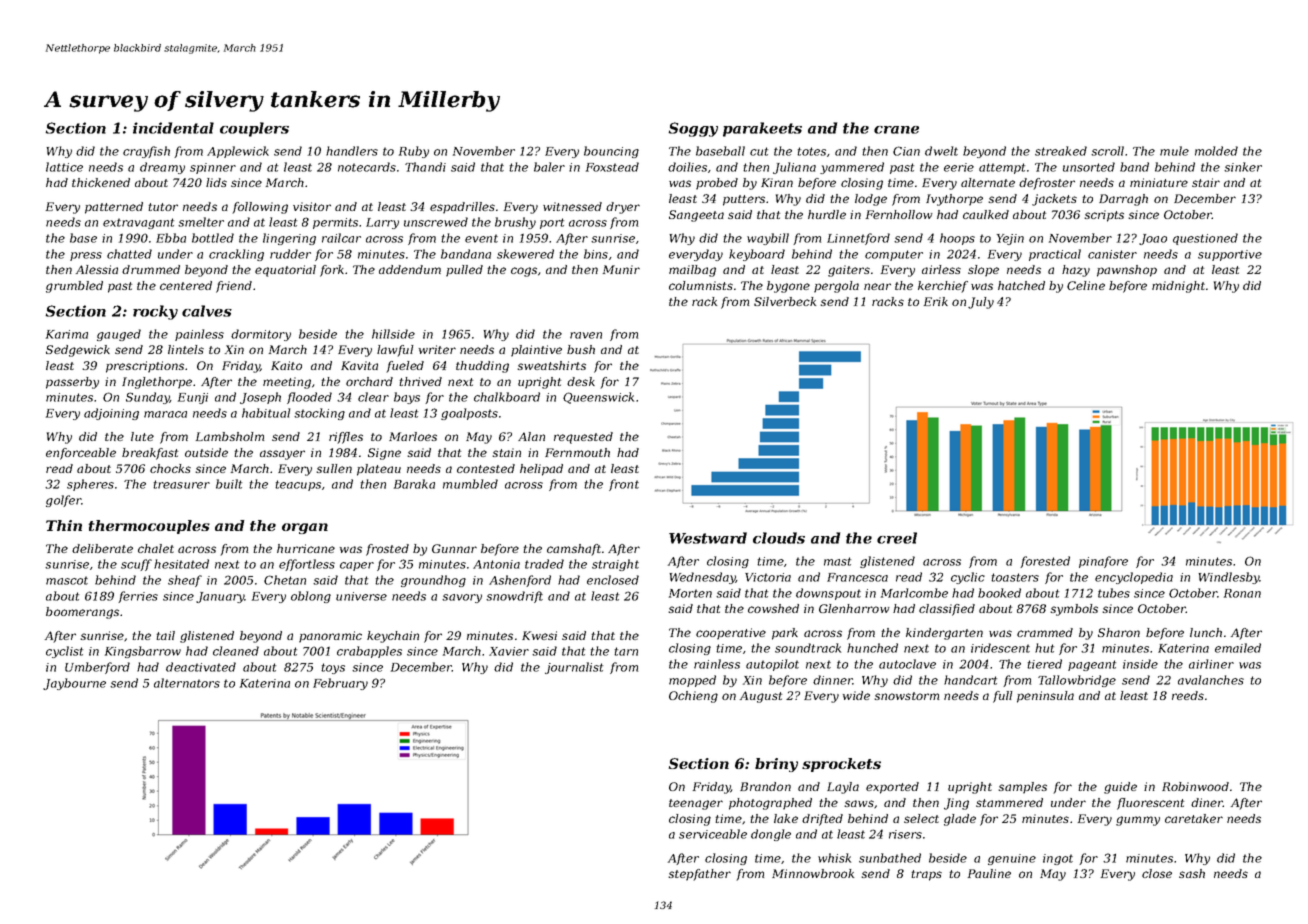  Describe the element at coordinates (433, 581) in the page. I see `groundhog` at that location.
